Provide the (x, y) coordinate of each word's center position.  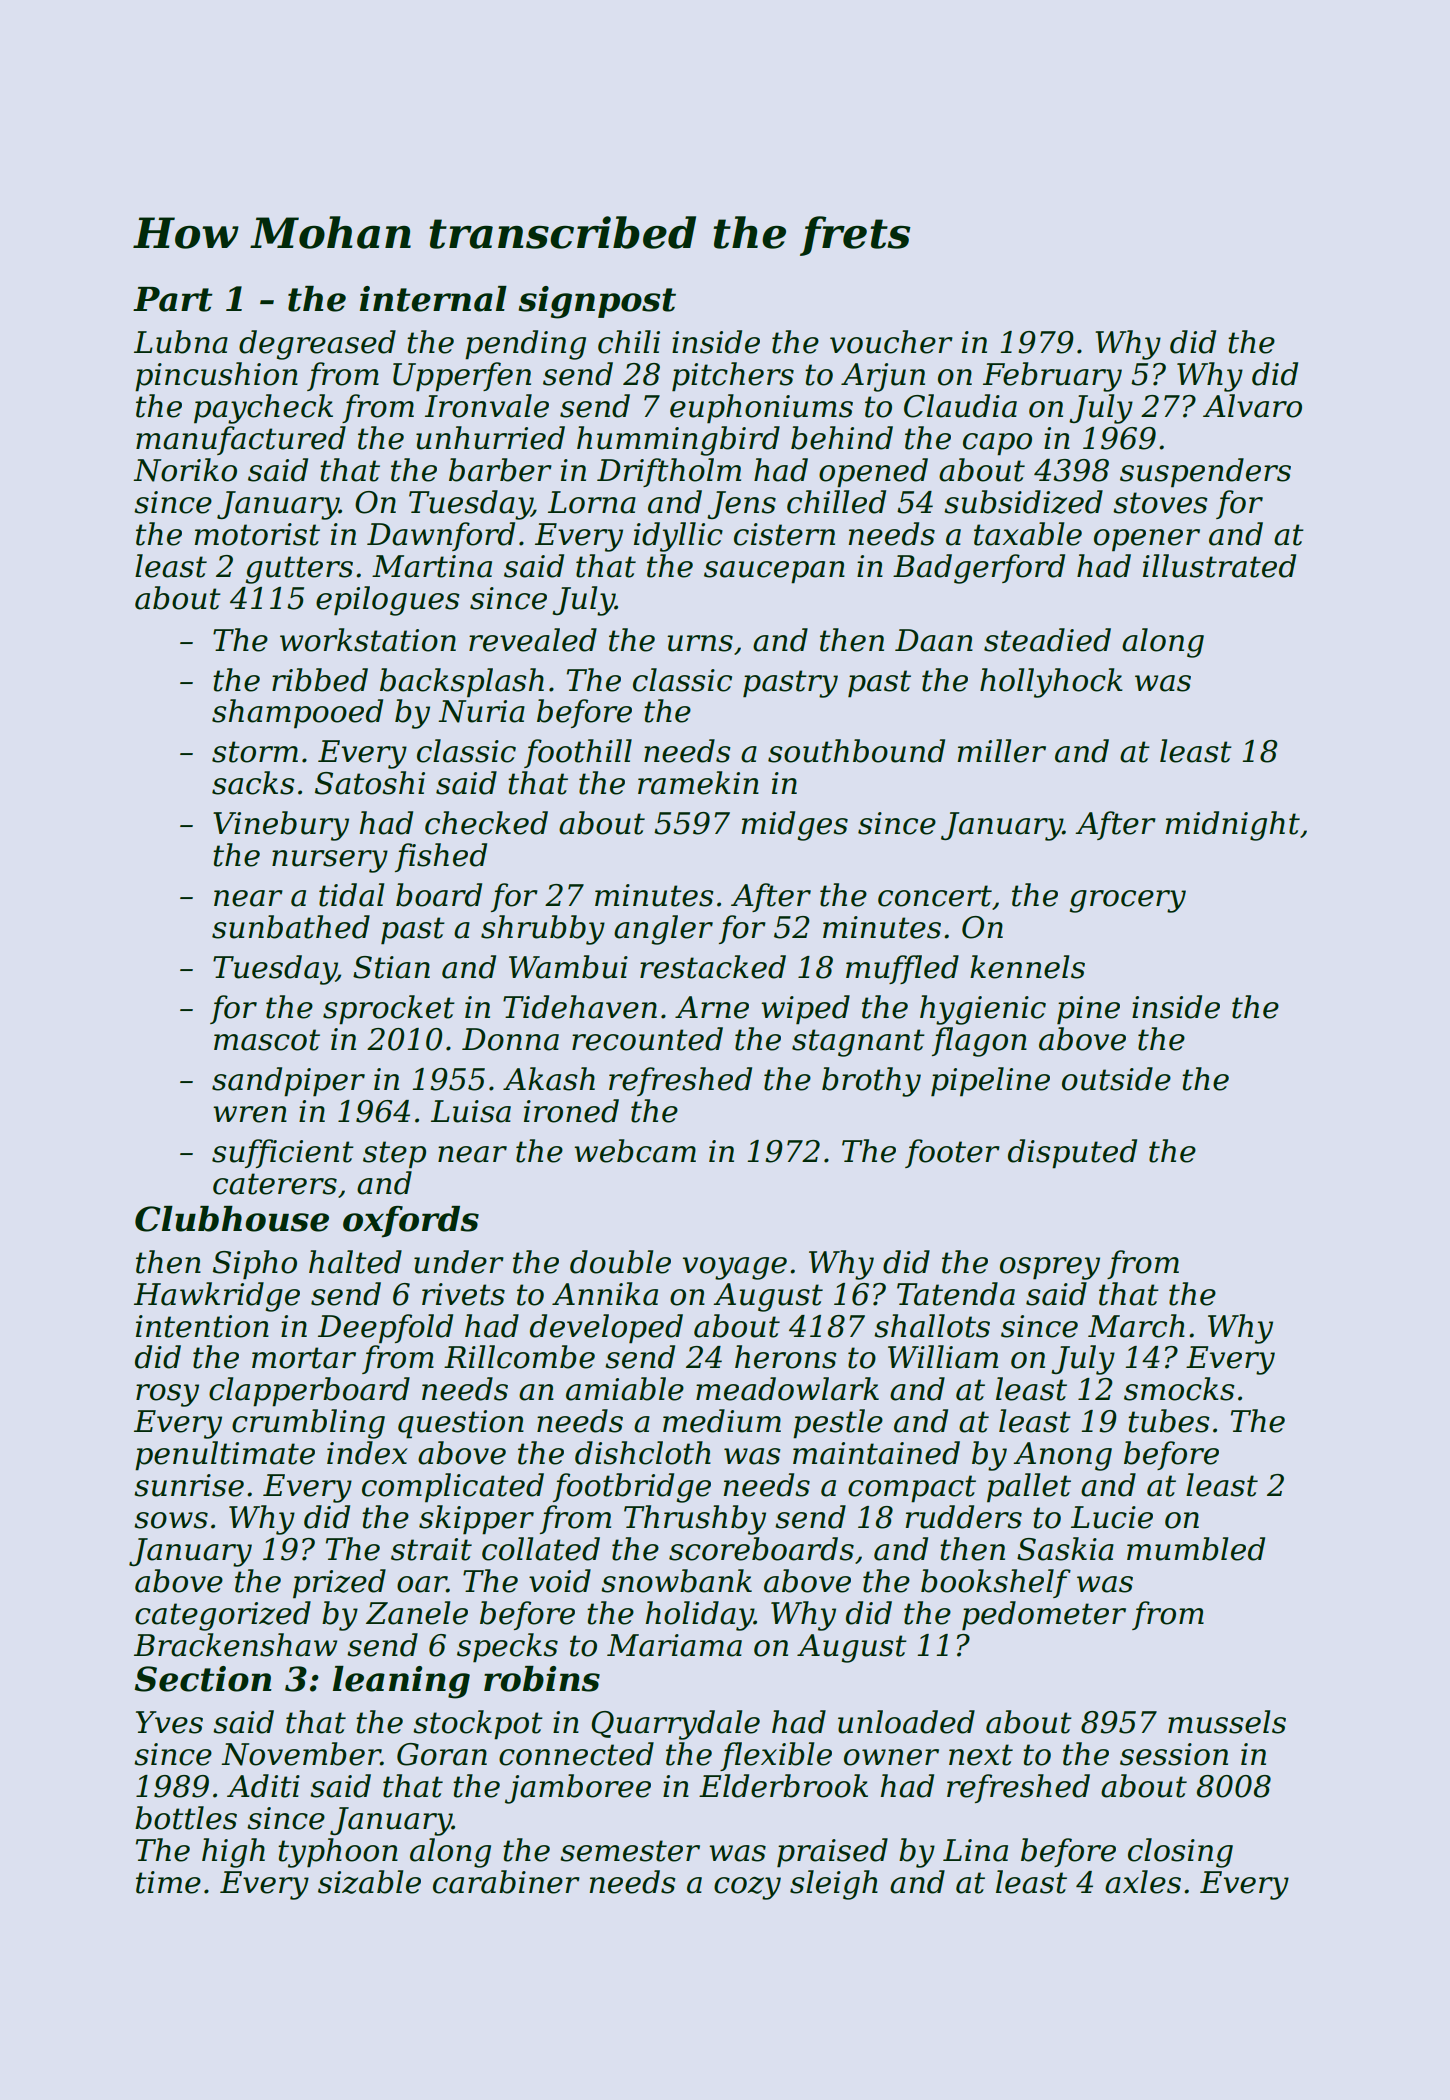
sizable (369, 1882)
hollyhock (1051, 683)
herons (785, 1357)
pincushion (216, 377)
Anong (1062, 1456)
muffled (902, 969)
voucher (891, 342)
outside (1116, 1079)
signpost (597, 302)
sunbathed (291, 927)
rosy (167, 1395)
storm (255, 752)
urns (700, 643)
